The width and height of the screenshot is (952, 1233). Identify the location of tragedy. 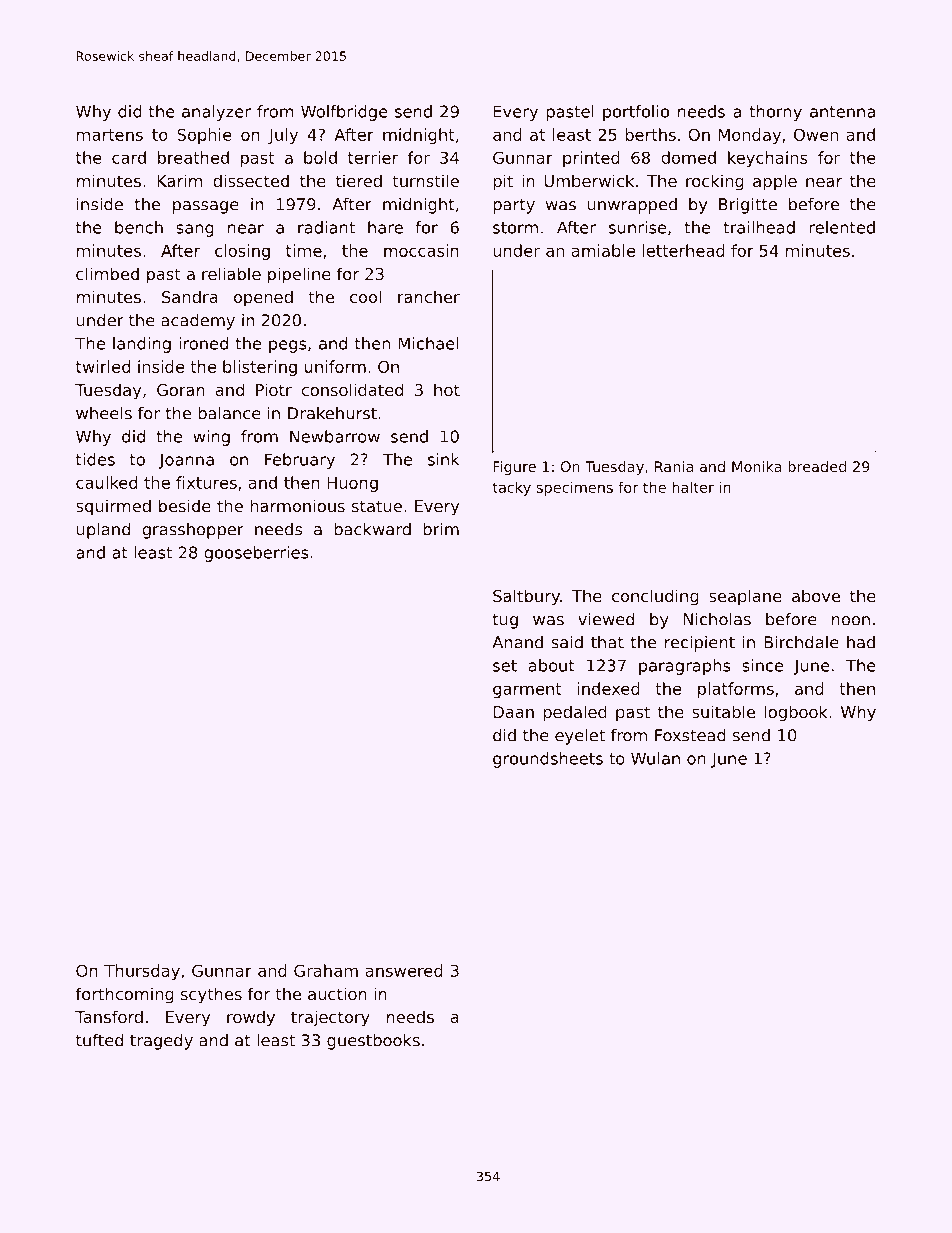
(161, 1042).
